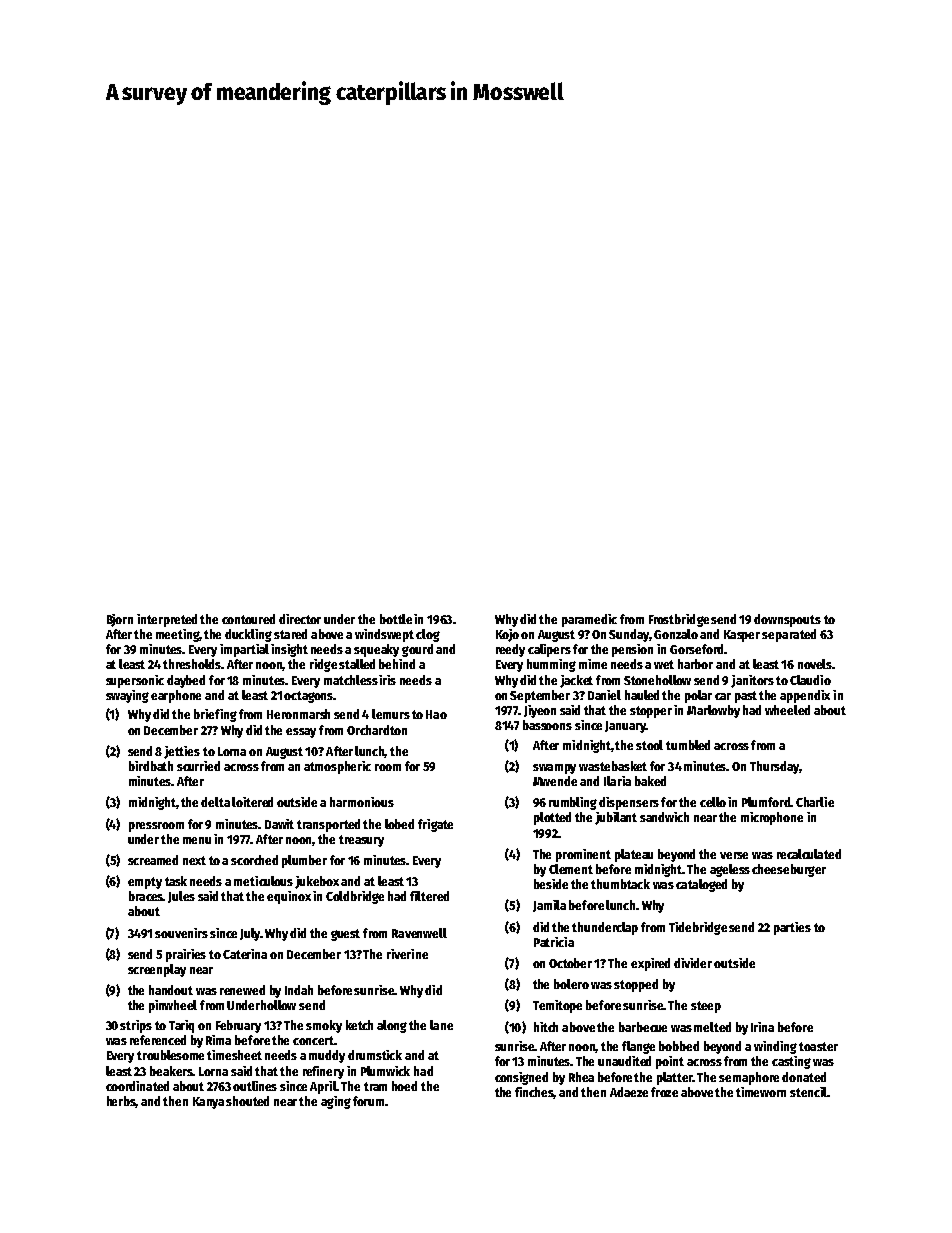  Describe the element at coordinates (762, 1027) in the screenshot. I see `Irina` at that location.
